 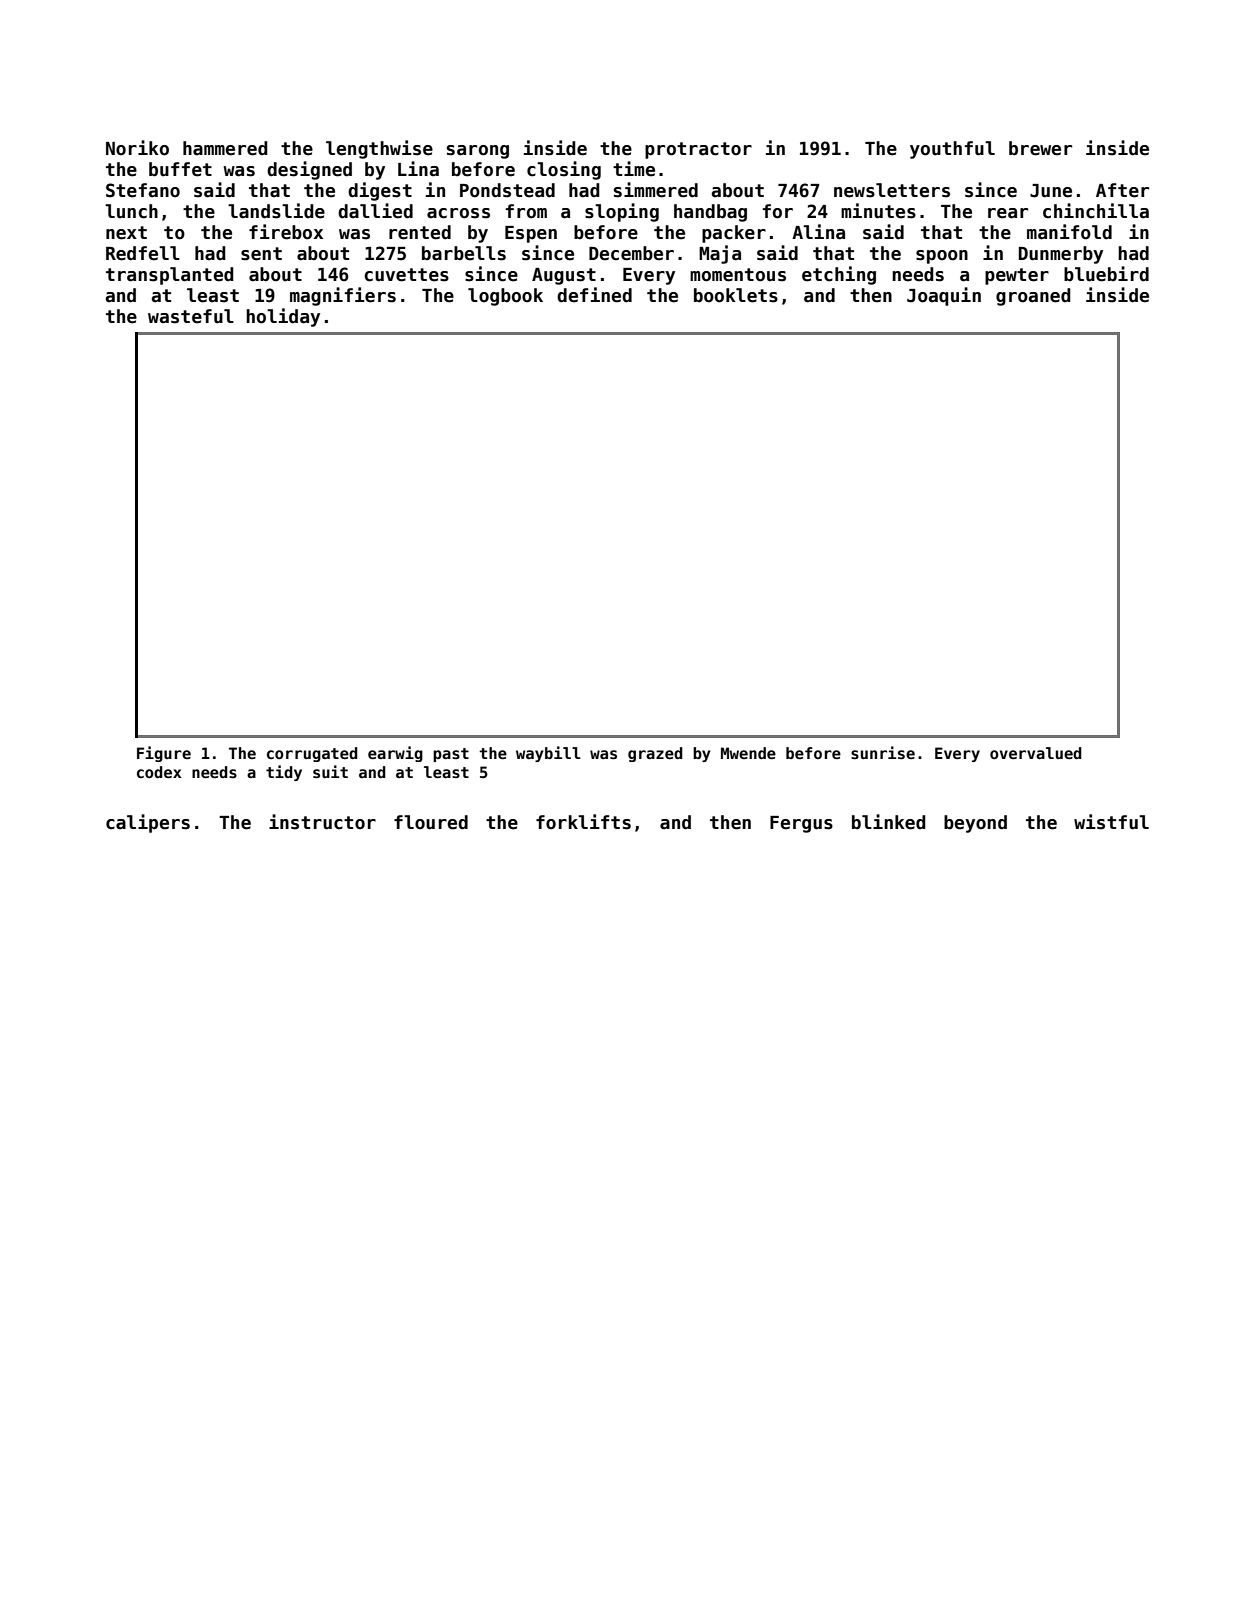 I want to click on barbells, so click(x=464, y=253).
